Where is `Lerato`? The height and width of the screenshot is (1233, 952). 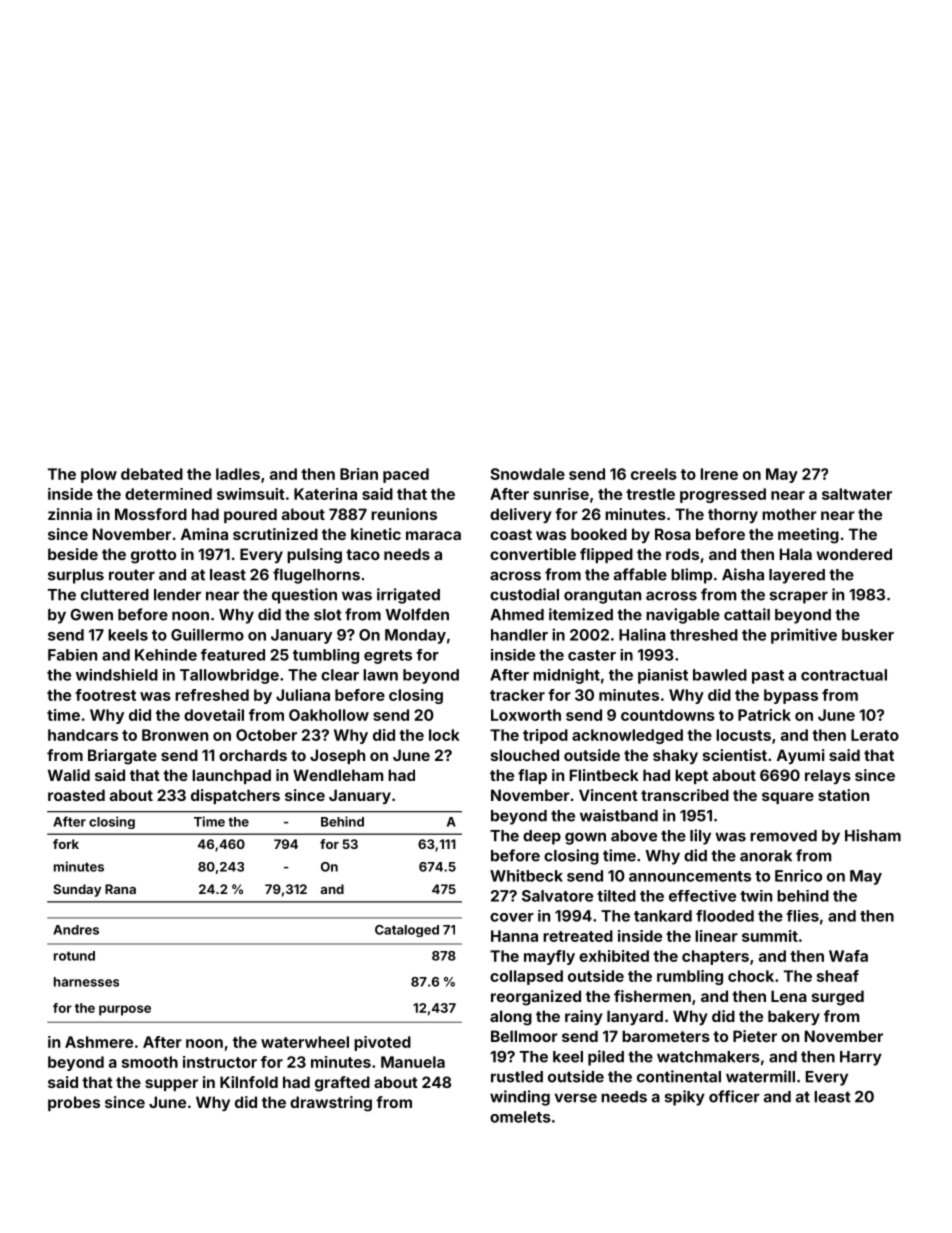 Lerato is located at coordinates (875, 735).
